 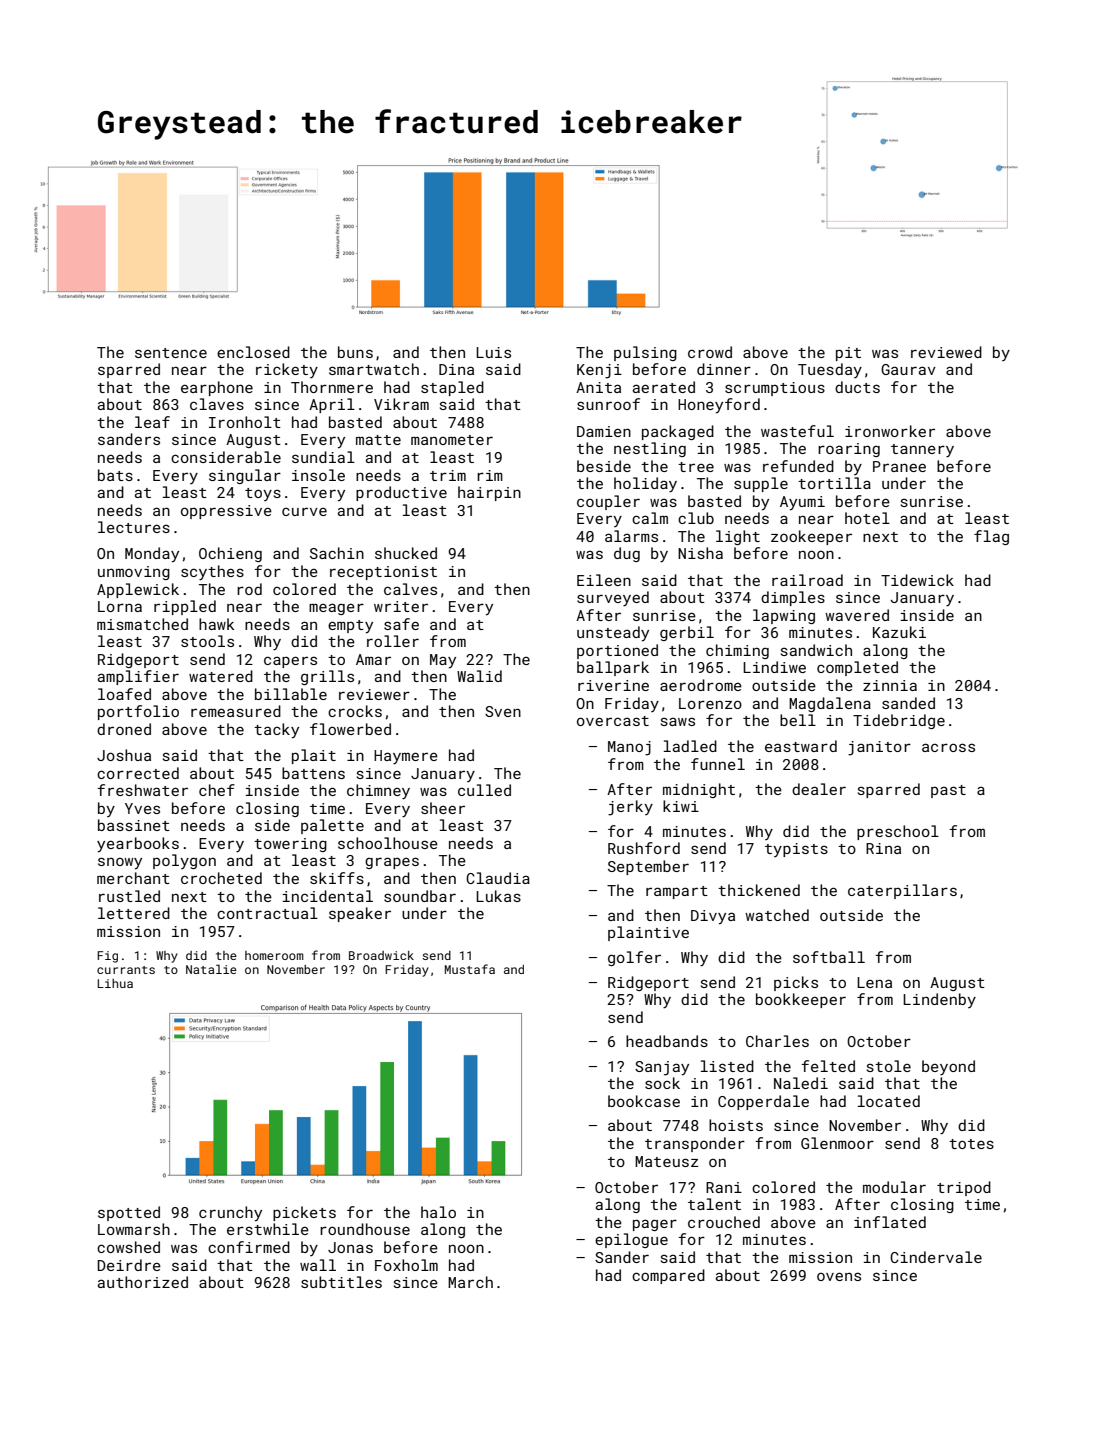 I want to click on Cindervale, so click(x=936, y=1257).
